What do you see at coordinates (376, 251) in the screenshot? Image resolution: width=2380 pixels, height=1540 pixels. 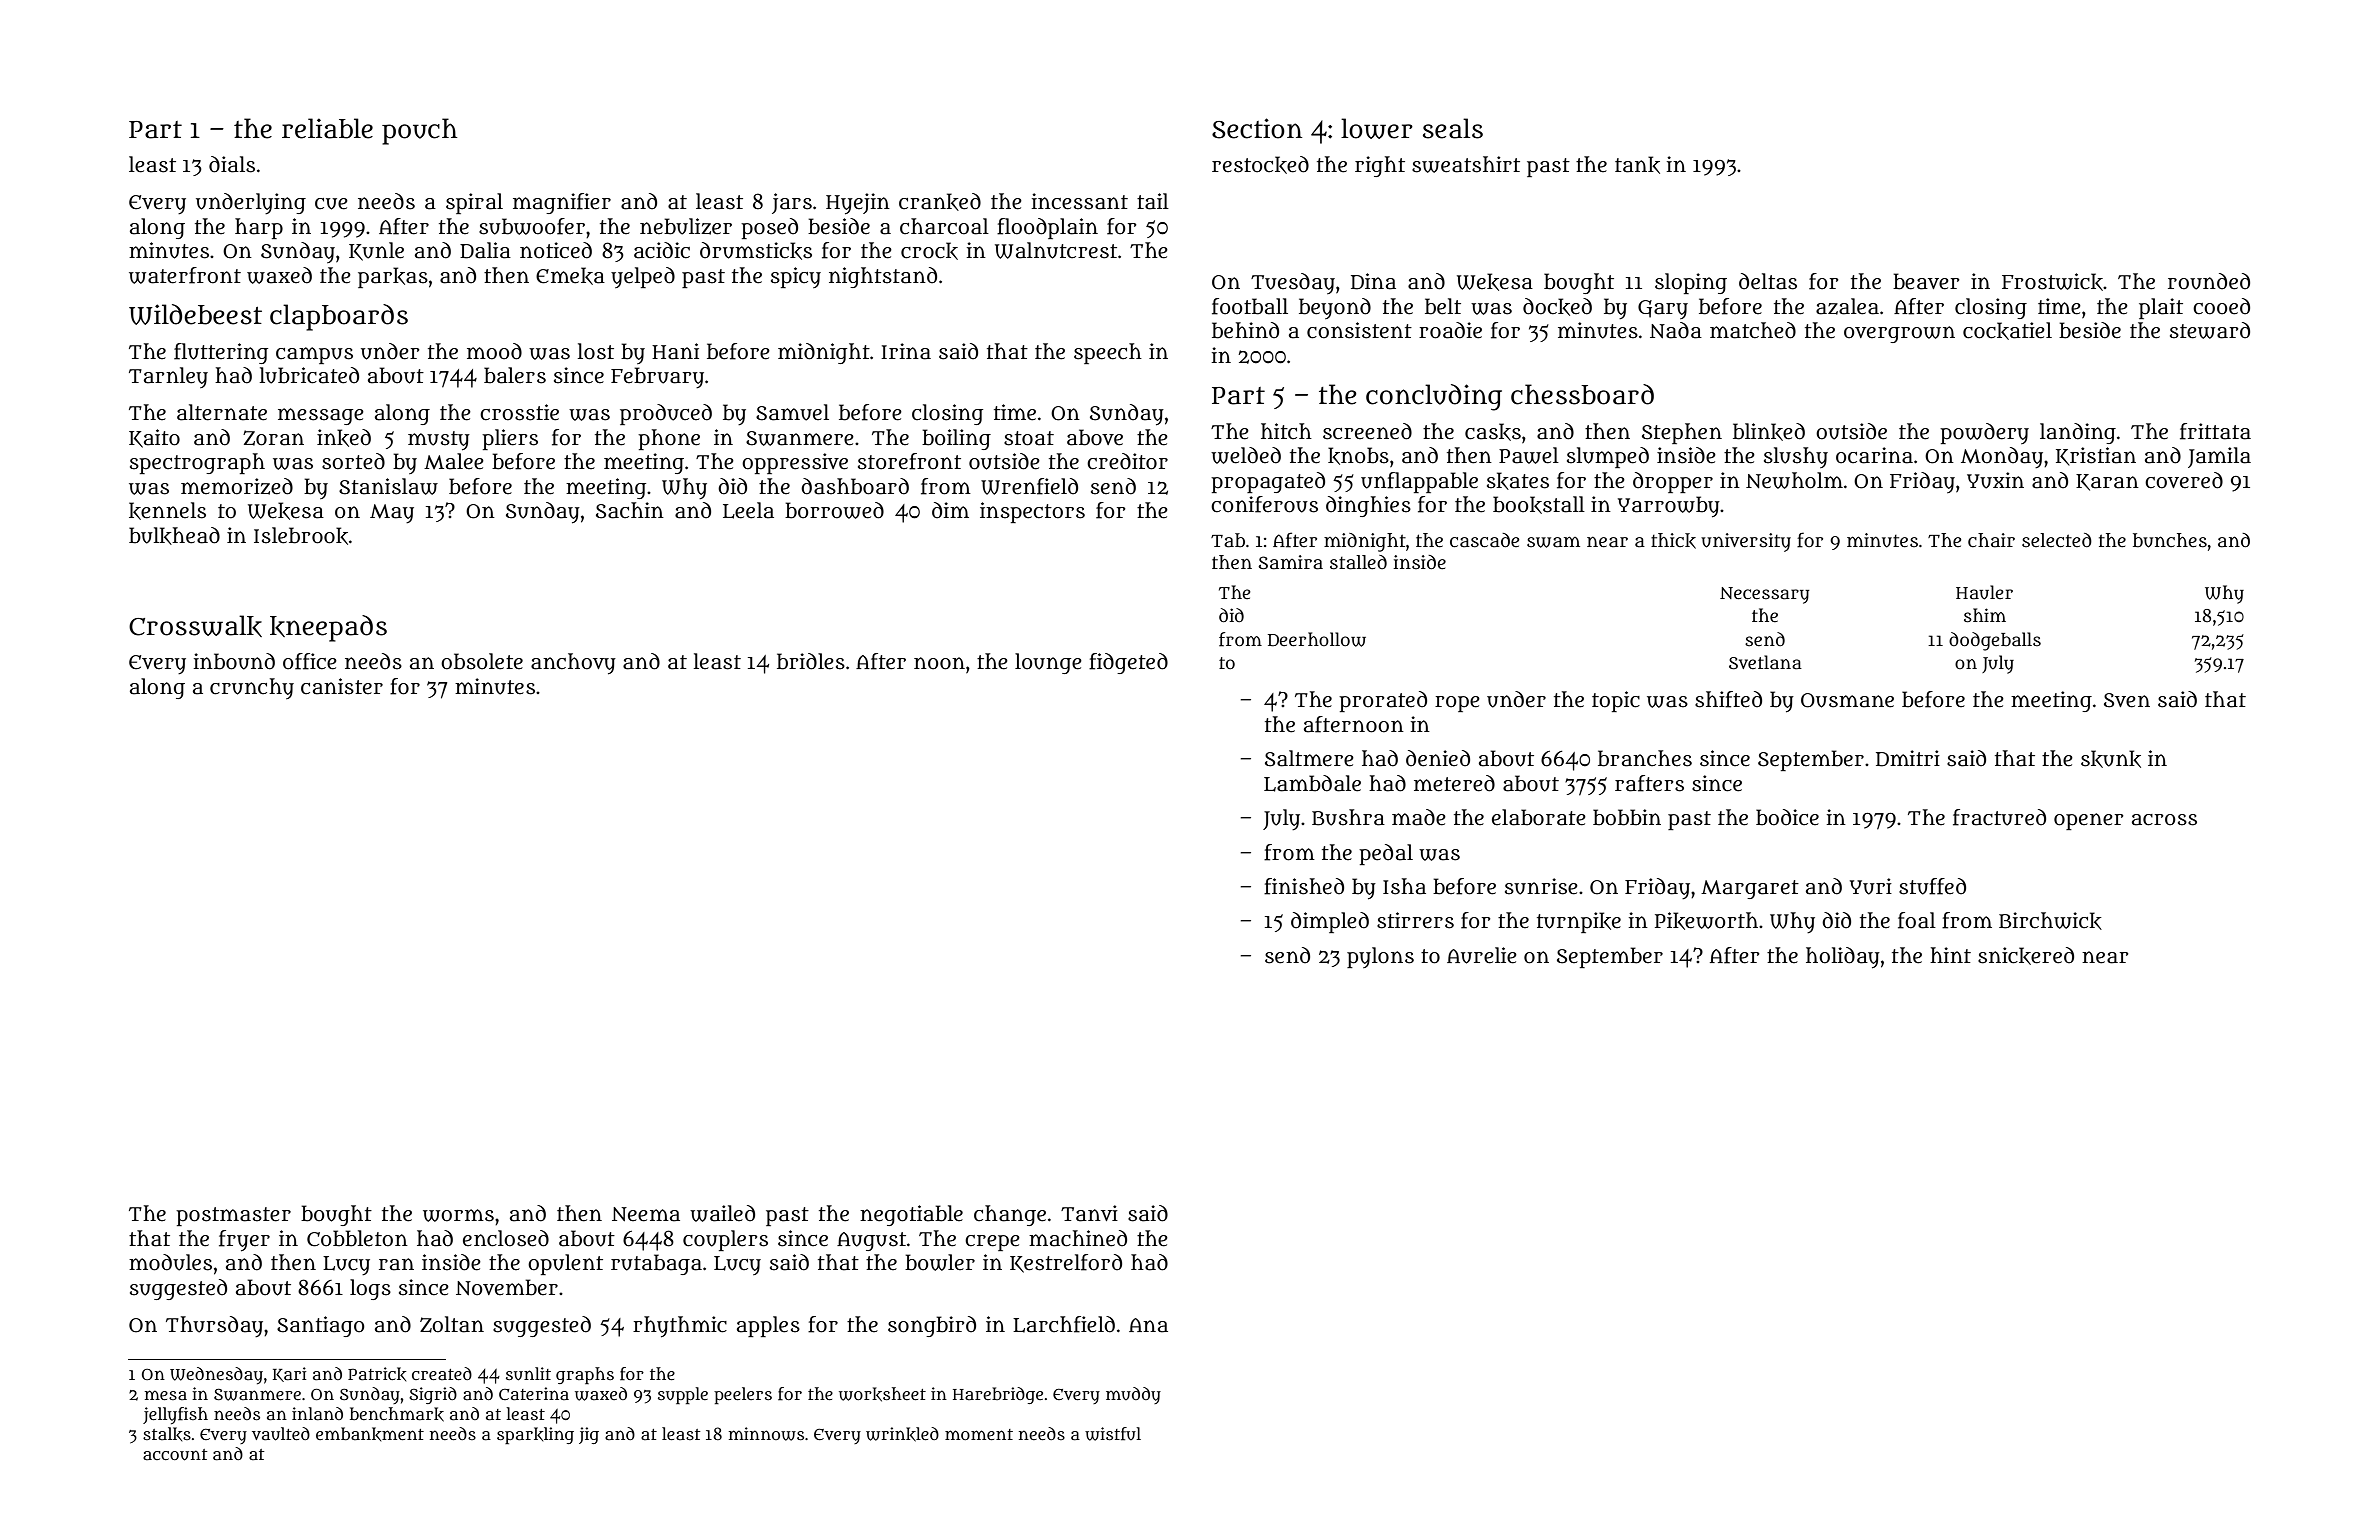 I see `Kunle` at bounding box center [376, 251].
